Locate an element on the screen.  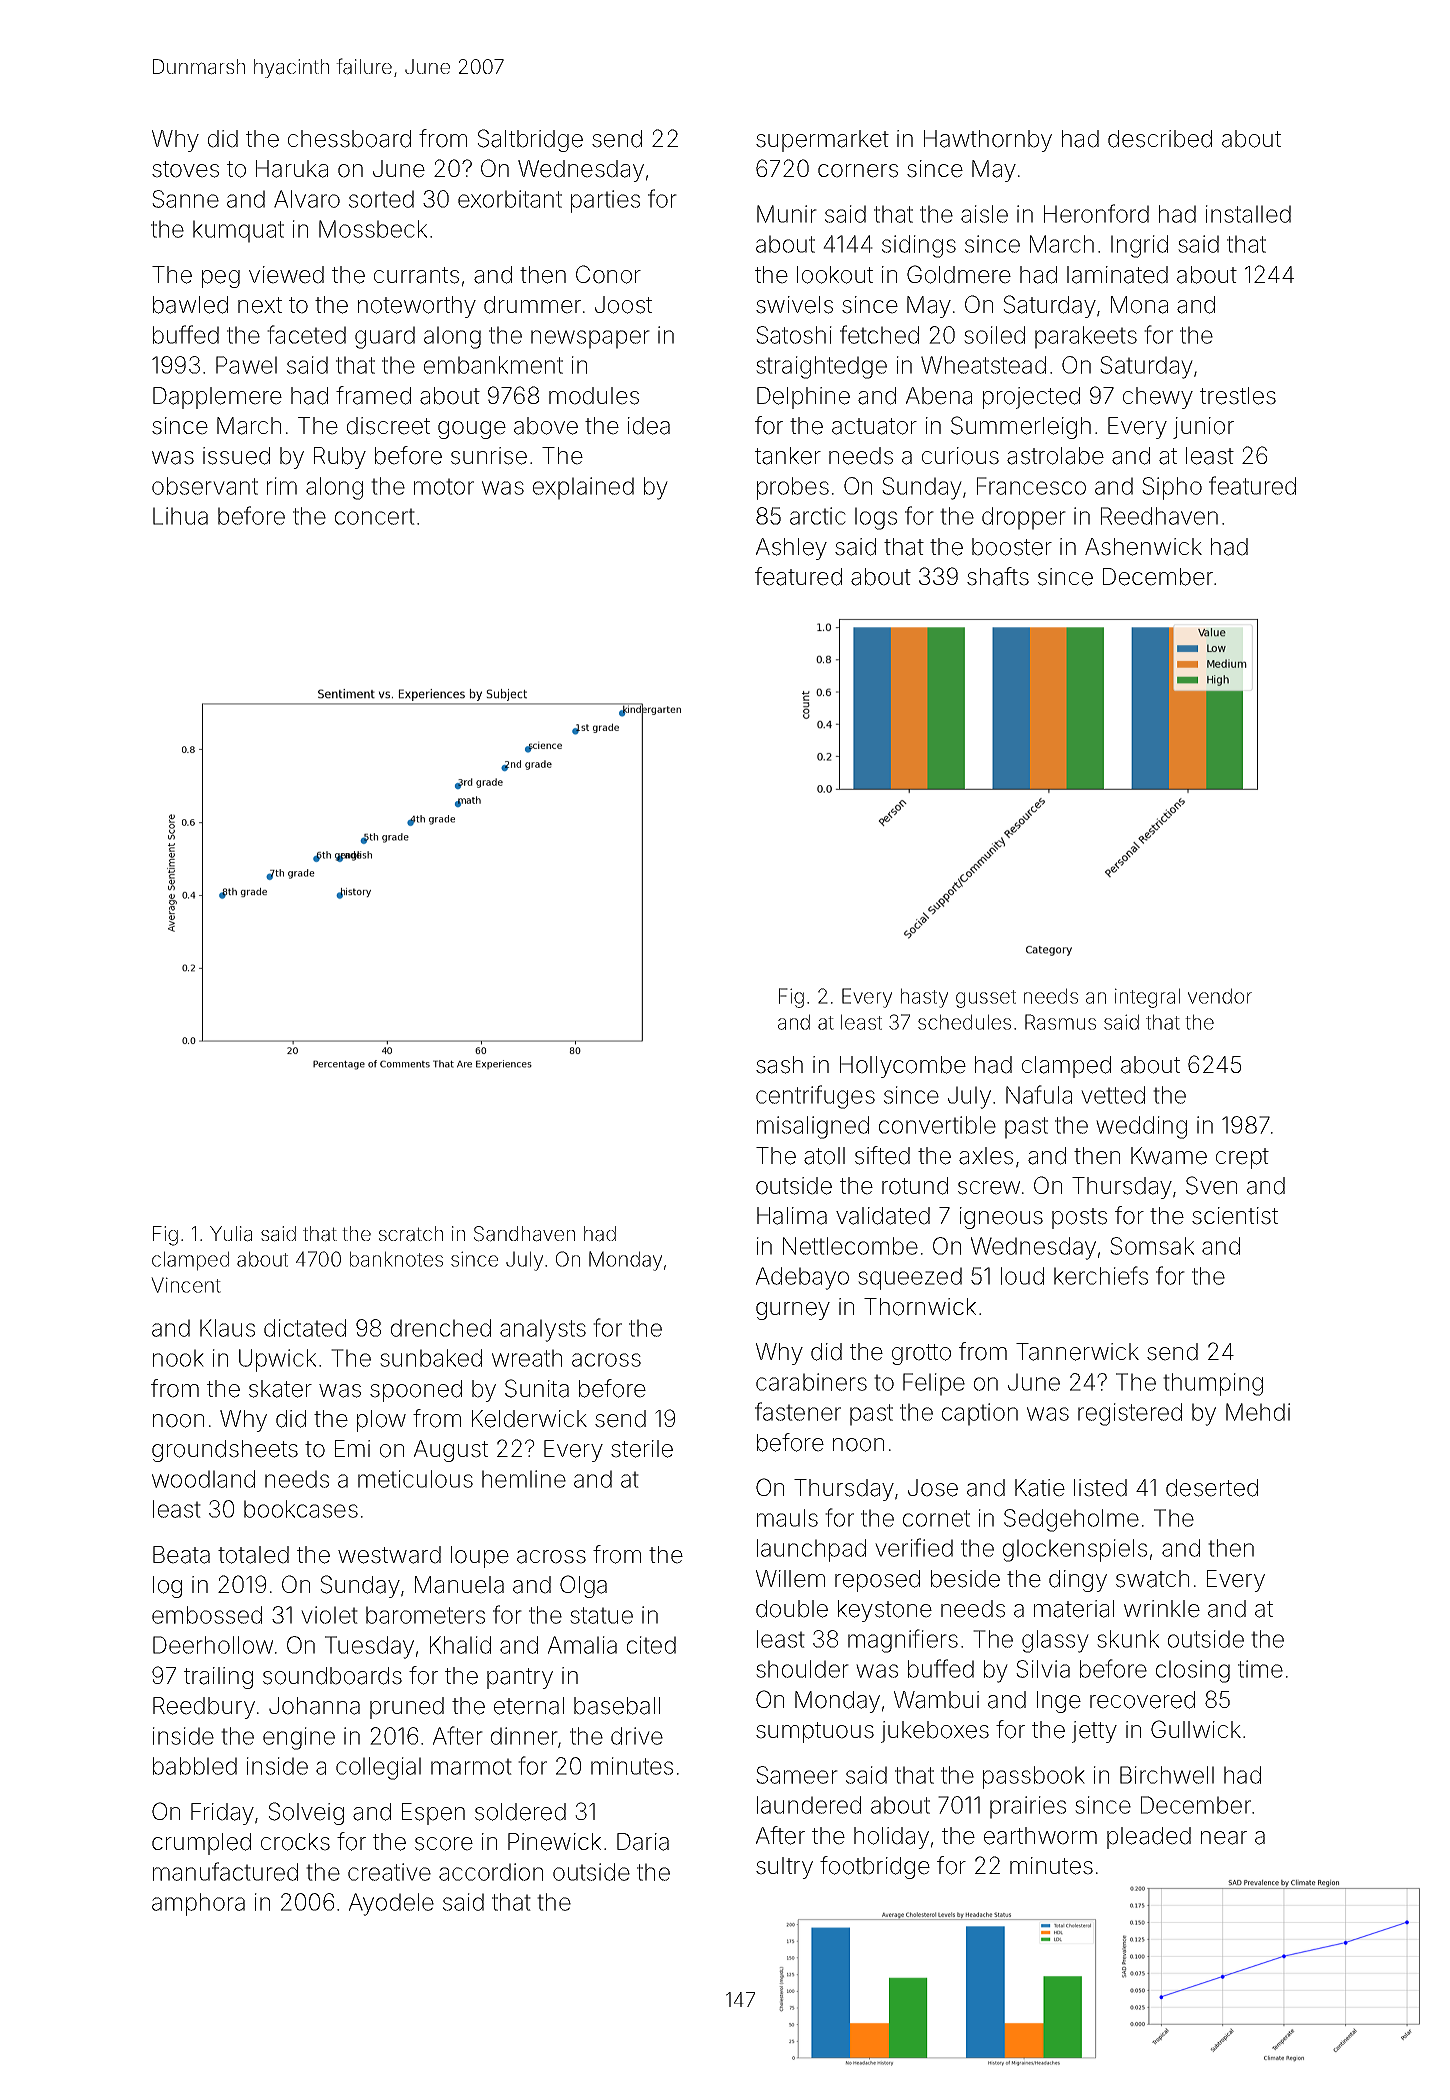
sterile is located at coordinates (642, 1449).
